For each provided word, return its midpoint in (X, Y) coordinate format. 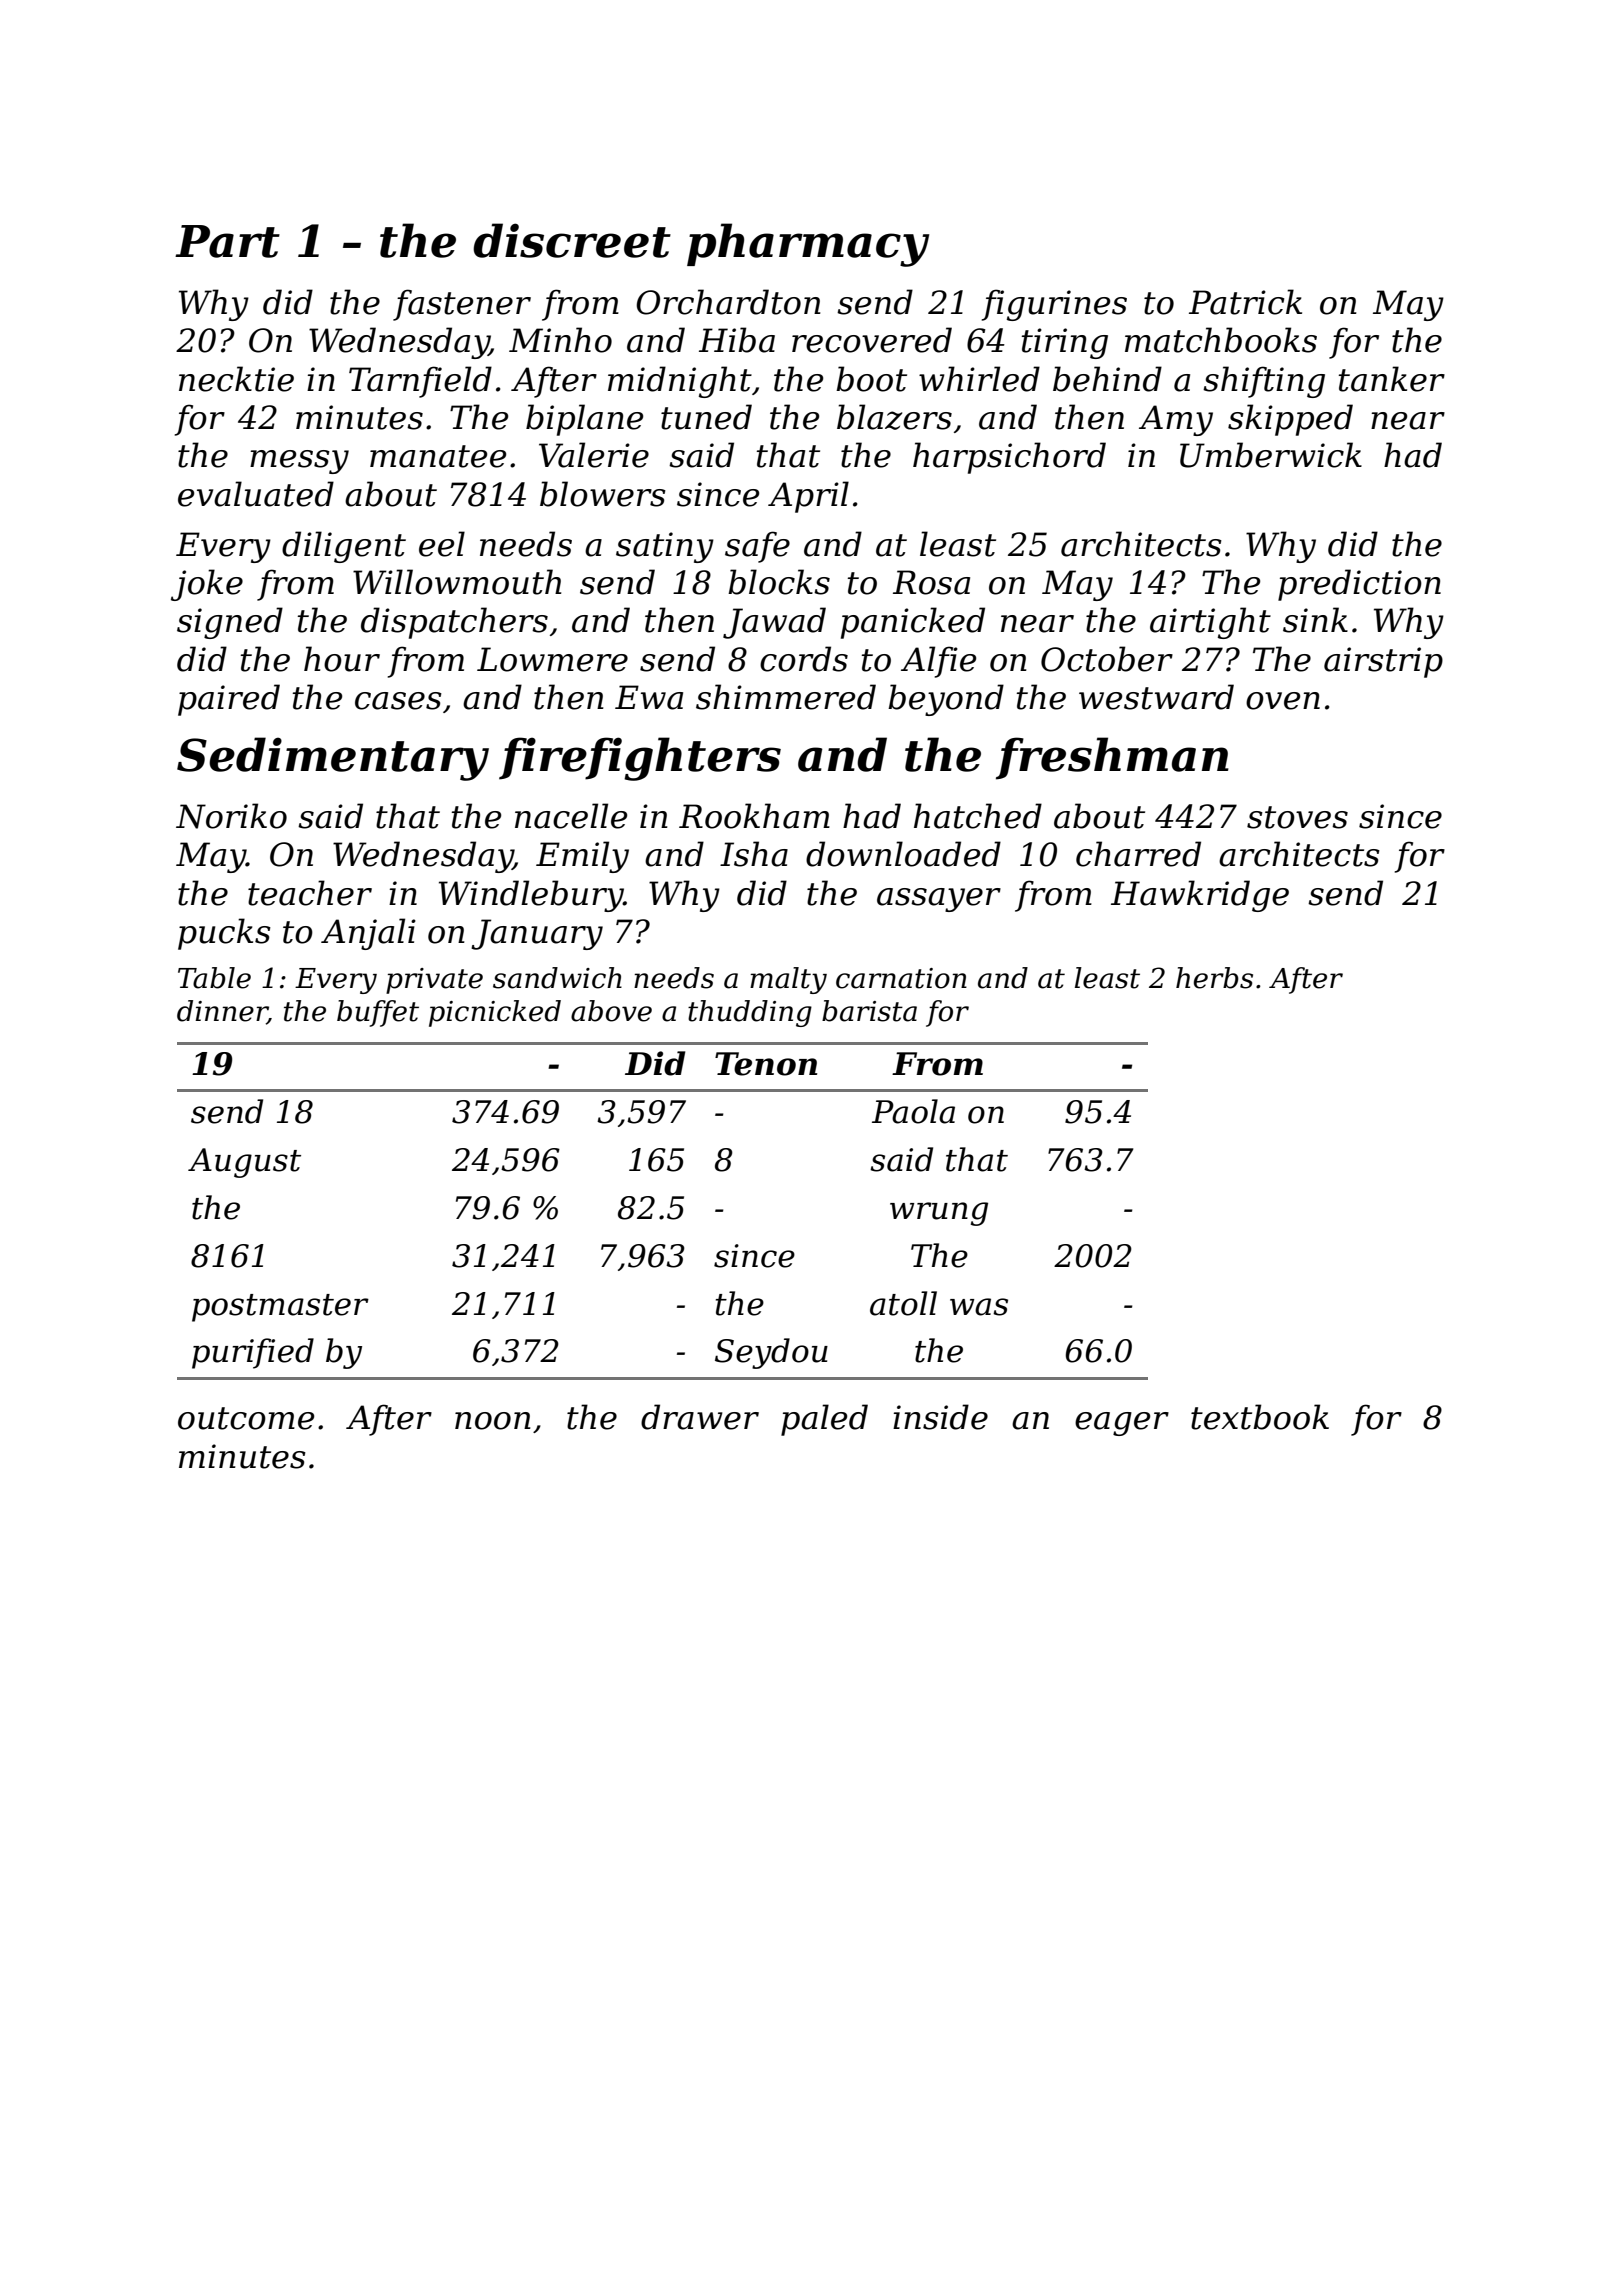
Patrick (1245, 302)
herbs (1214, 978)
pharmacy (808, 245)
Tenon (766, 1064)
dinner (222, 1012)
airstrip (1383, 662)
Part (227, 241)
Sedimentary (333, 759)
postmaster (280, 1308)
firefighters (640, 759)
